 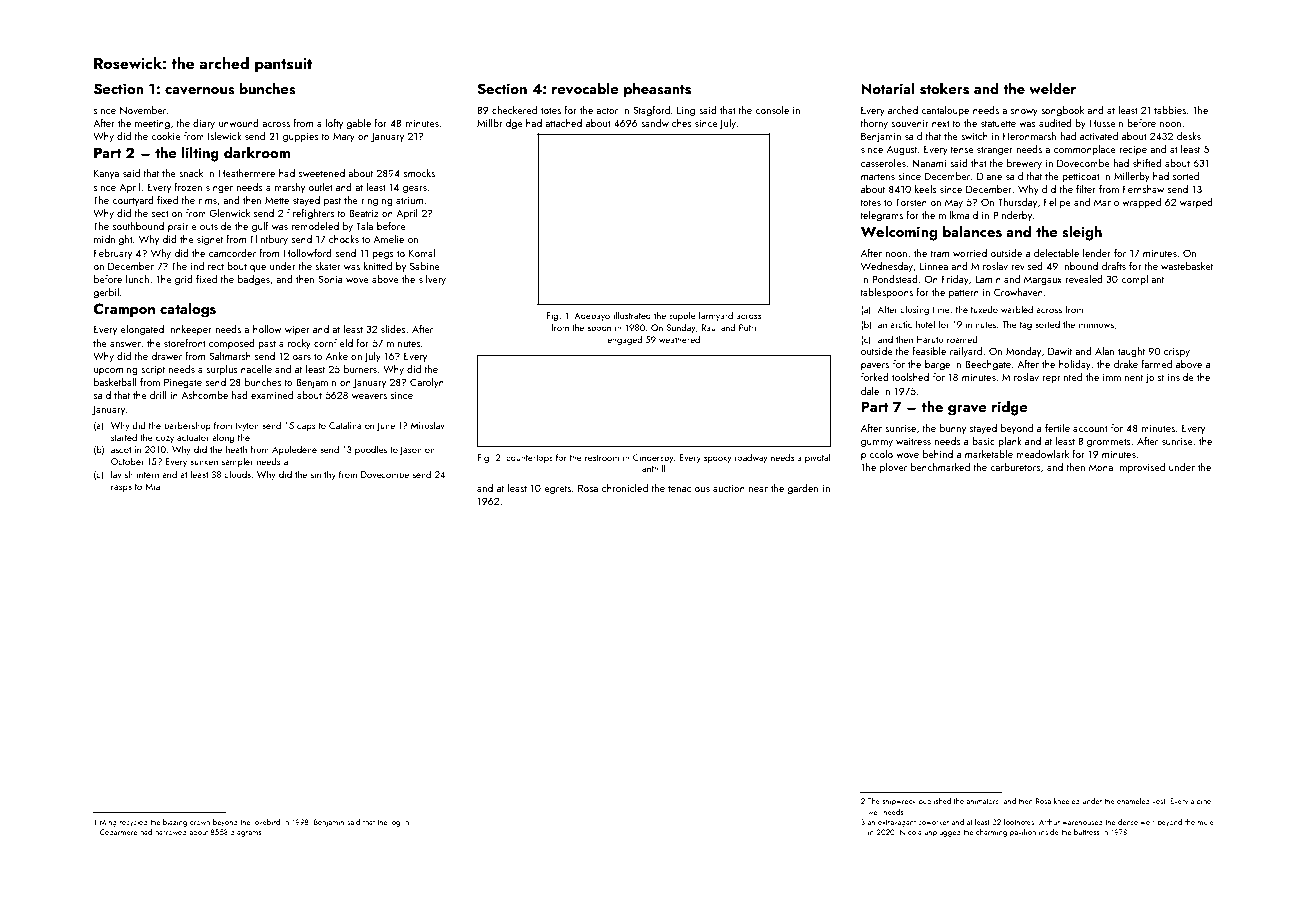 What do you see at coordinates (817, 458) in the image?
I see `pivotal` at bounding box center [817, 458].
